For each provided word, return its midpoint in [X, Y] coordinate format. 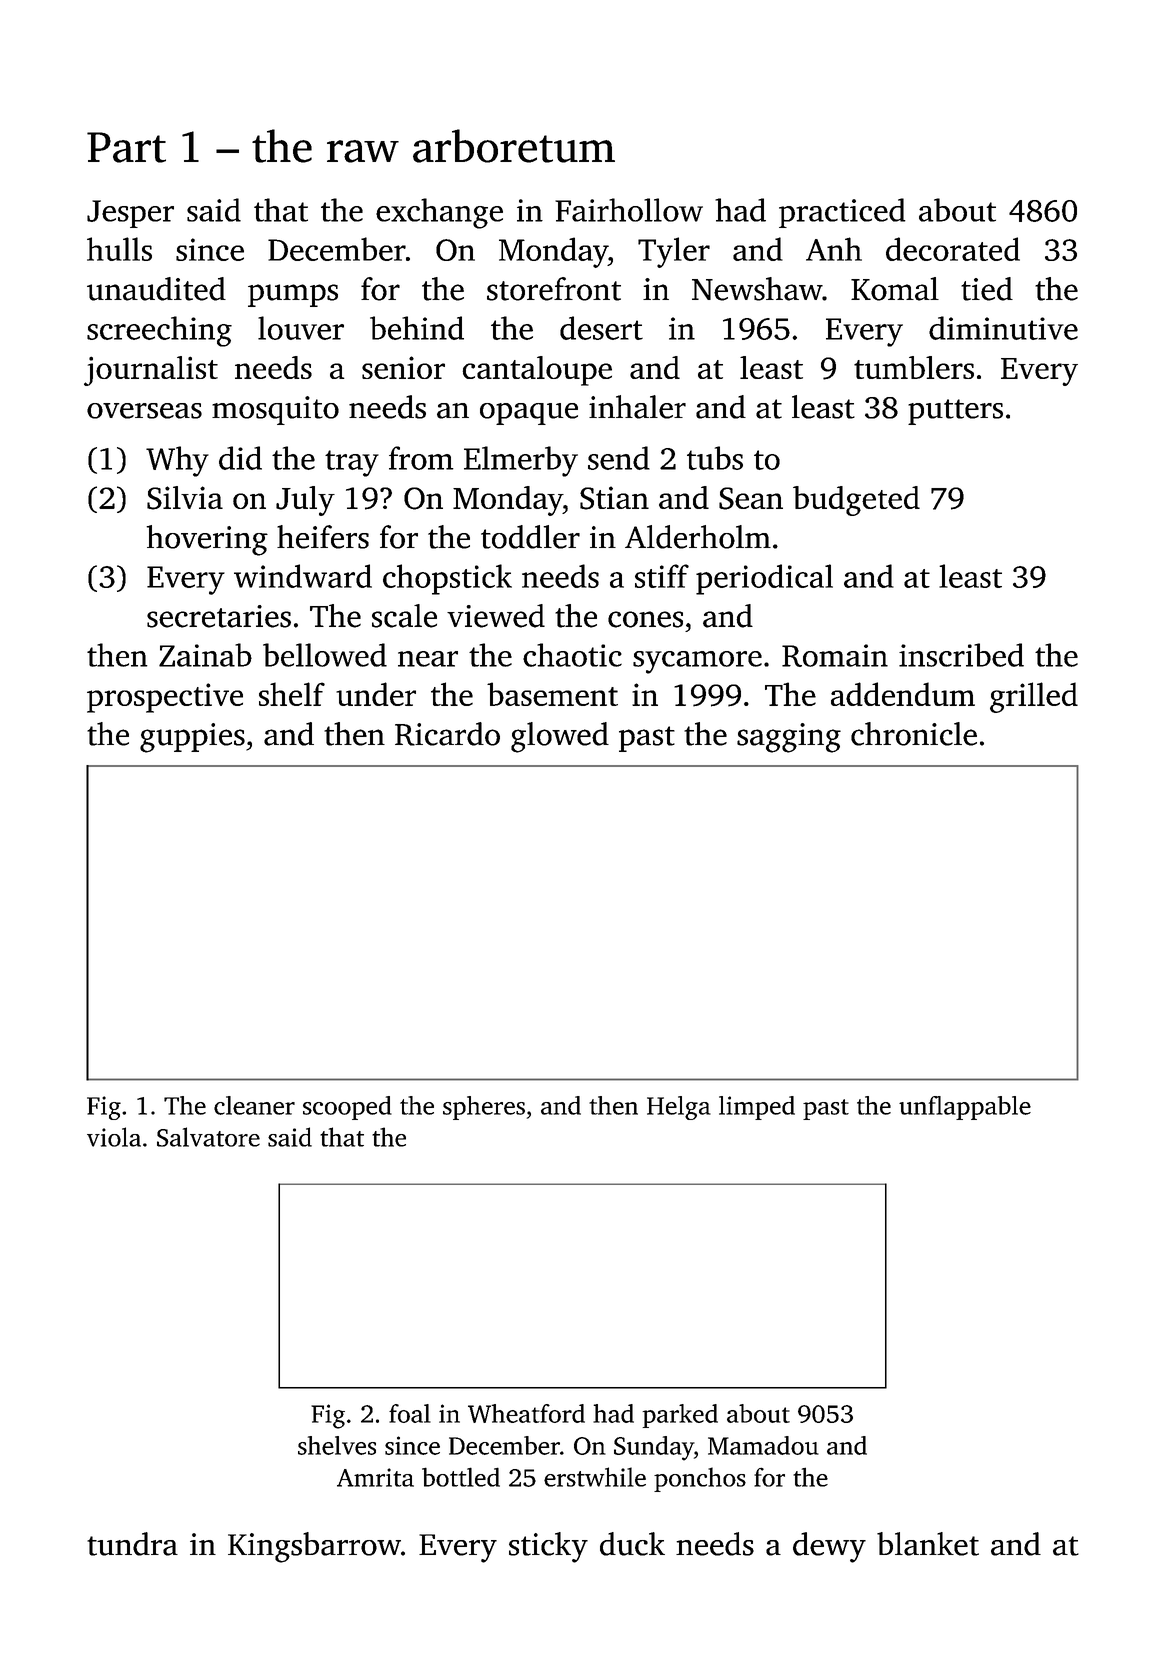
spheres [484, 1108]
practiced [842, 213]
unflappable [965, 1108]
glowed [560, 737]
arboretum [514, 146]
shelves [337, 1445]
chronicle [914, 734]
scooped [347, 1108]
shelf [292, 694]
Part [126, 147]
